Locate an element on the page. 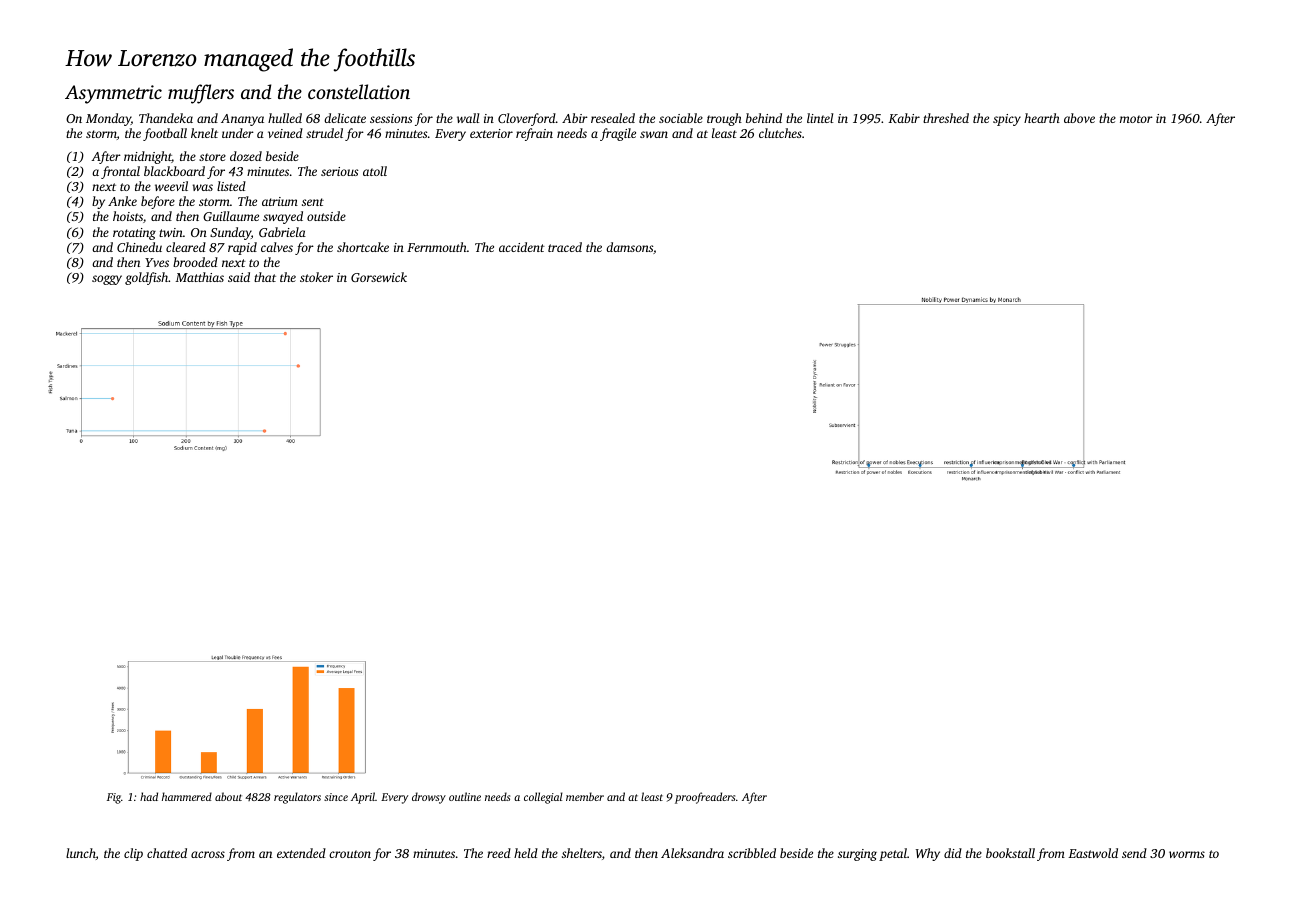 This document has height=924, width=1308. proofreaders is located at coordinates (705, 798).
